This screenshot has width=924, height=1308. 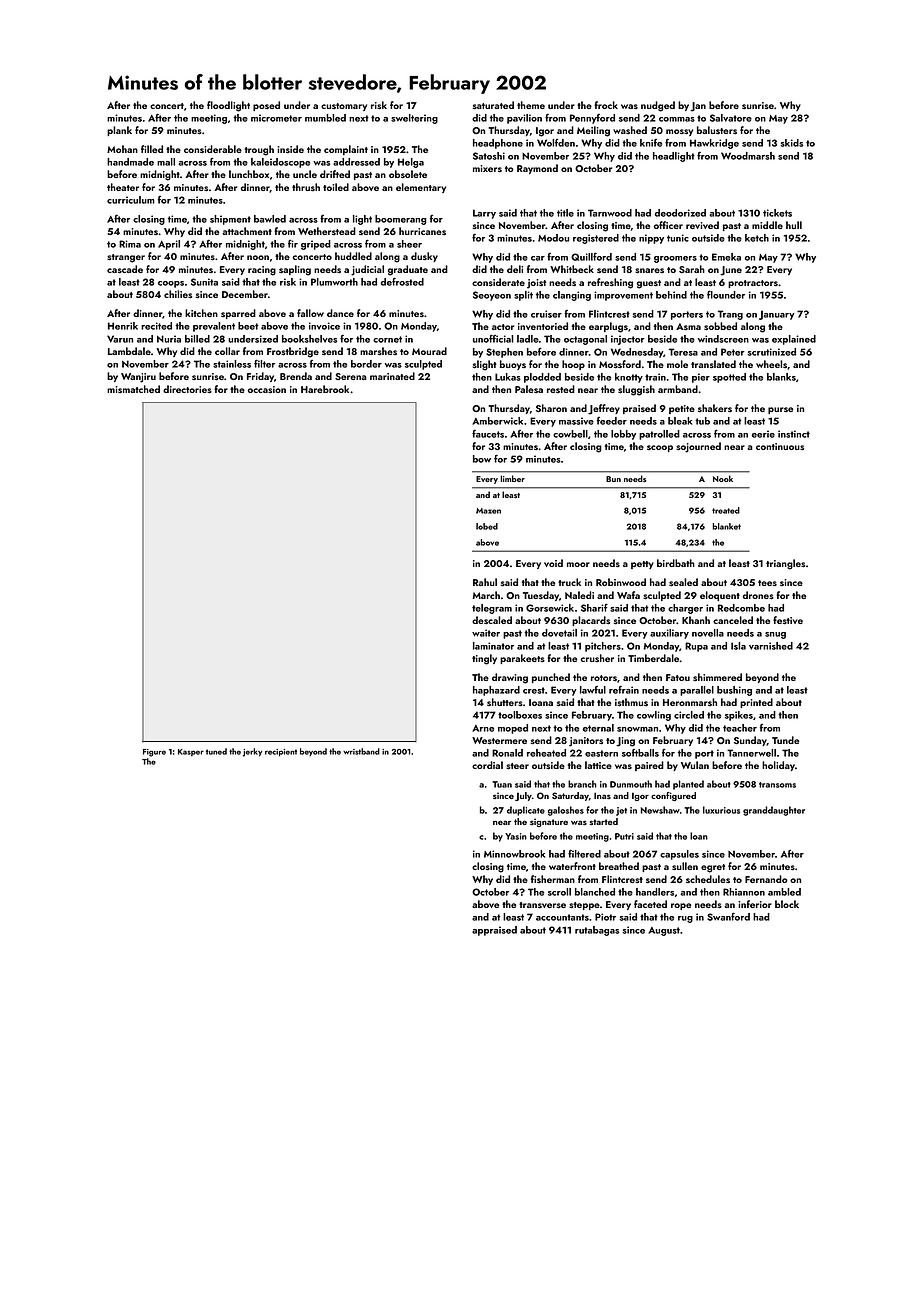 What do you see at coordinates (485, 582) in the screenshot?
I see `Rahul` at bounding box center [485, 582].
